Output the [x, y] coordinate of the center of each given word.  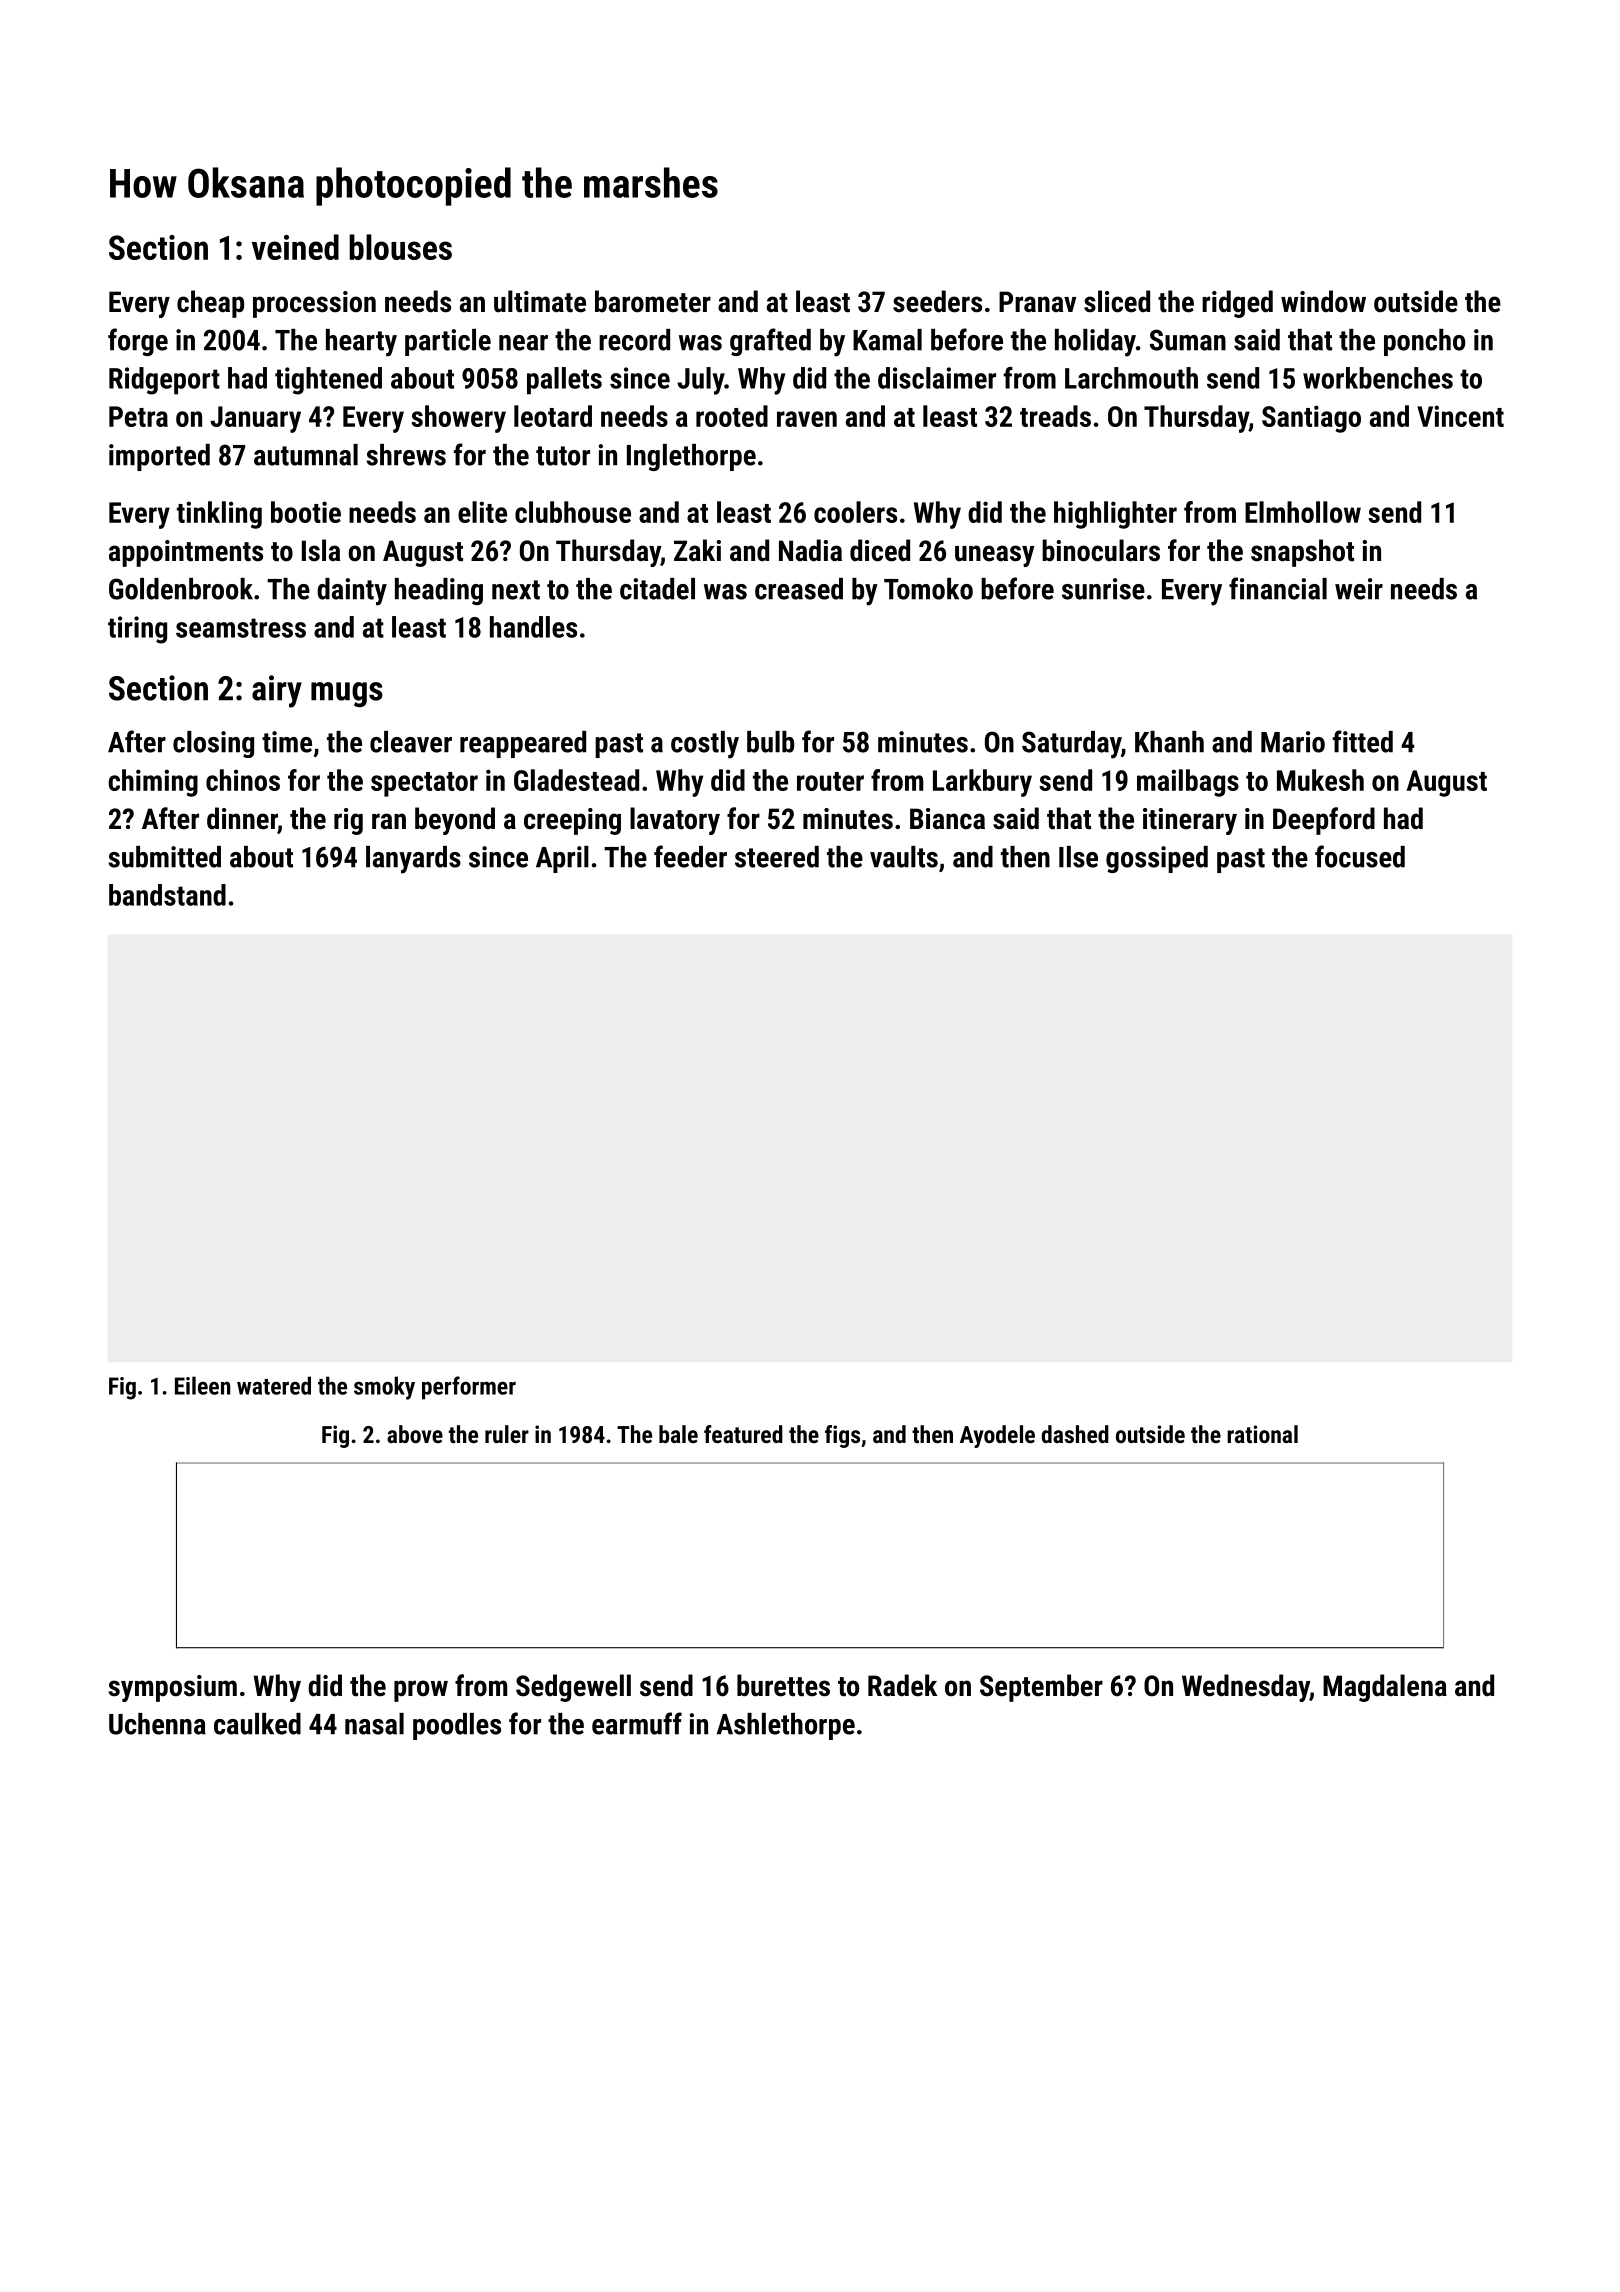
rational [1262, 1434]
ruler [507, 1434]
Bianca [947, 819]
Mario [1293, 742]
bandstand [167, 895]
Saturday [1071, 745]
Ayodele [997, 1436]
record [634, 340]
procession [314, 304]
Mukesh [1320, 780]
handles [533, 627]
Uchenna [157, 1724]
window [1323, 301]
